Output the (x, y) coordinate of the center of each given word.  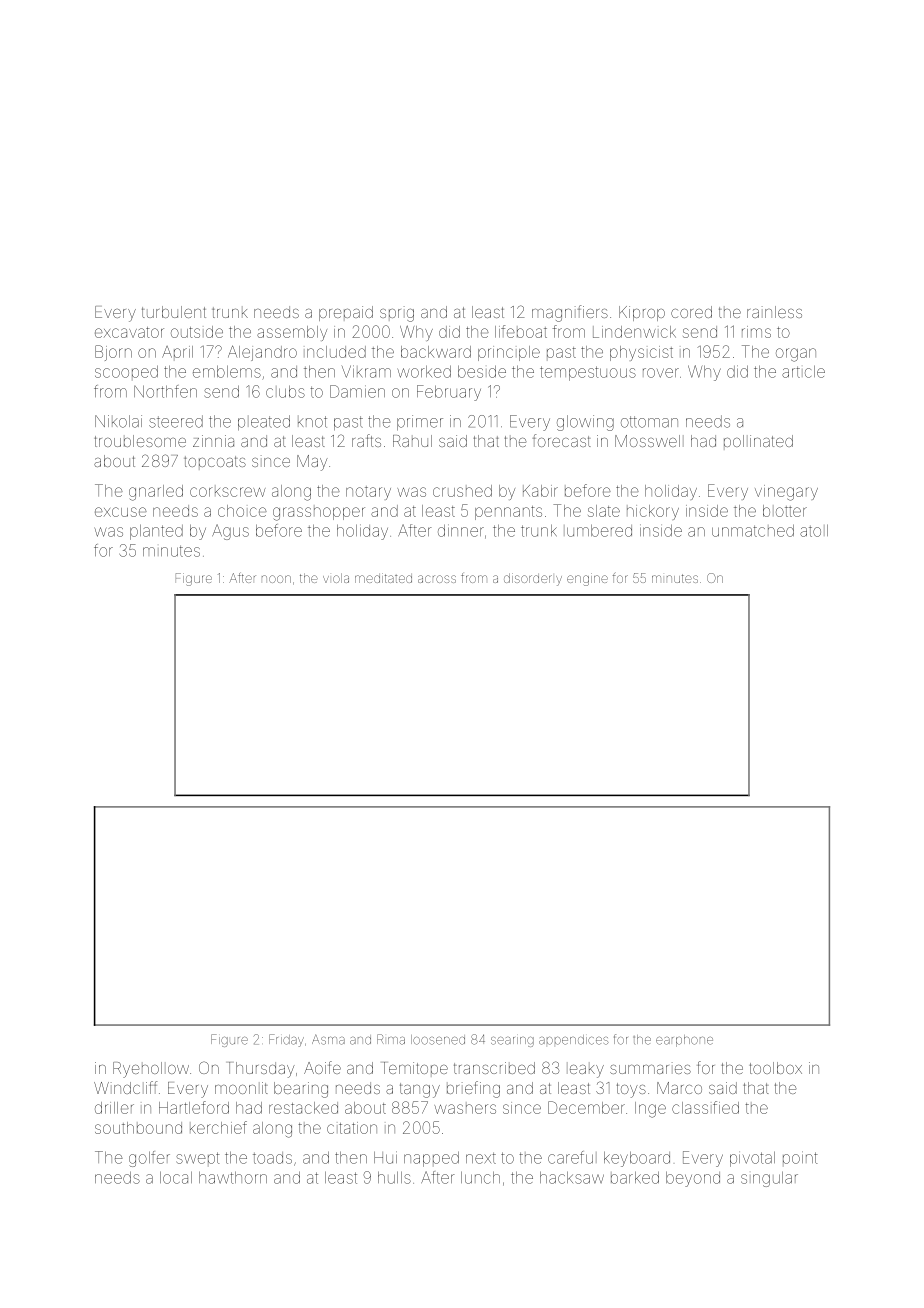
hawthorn (233, 1178)
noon (276, 579)
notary (368, 493)
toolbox (775, 1068)
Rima (391, 1039)
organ (796, 355)
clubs (285, 392)
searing (512, 1042)
